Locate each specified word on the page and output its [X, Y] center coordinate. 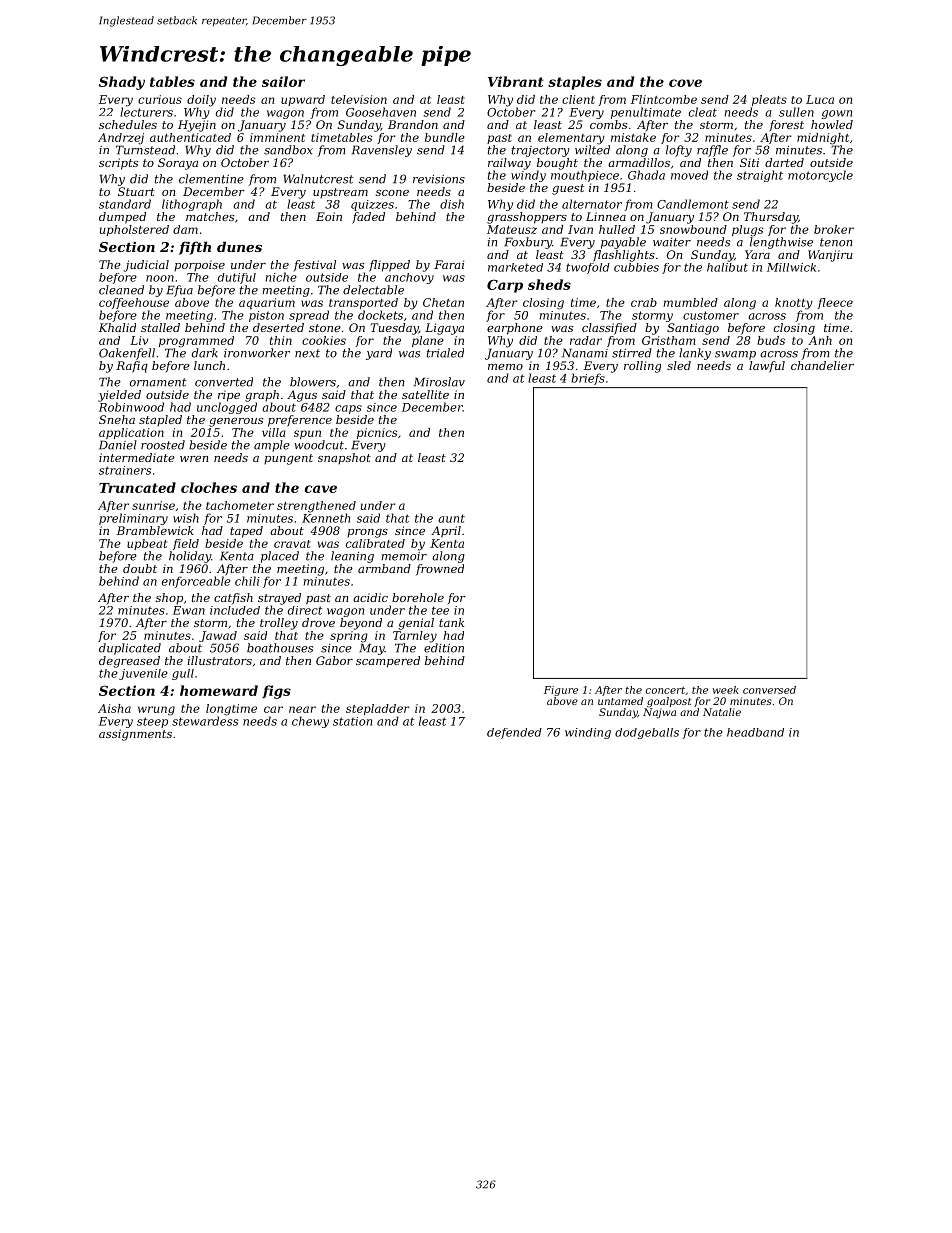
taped [246, 532]
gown [837, 114]
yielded [119, 396]
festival [314, 266]
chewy [310, 722]
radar [586, 340]
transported [363, 303]
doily [201, 101]
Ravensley [382, 151]
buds [771, 340]
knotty [794, 304]
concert [665, 690]
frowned [440, 569]
